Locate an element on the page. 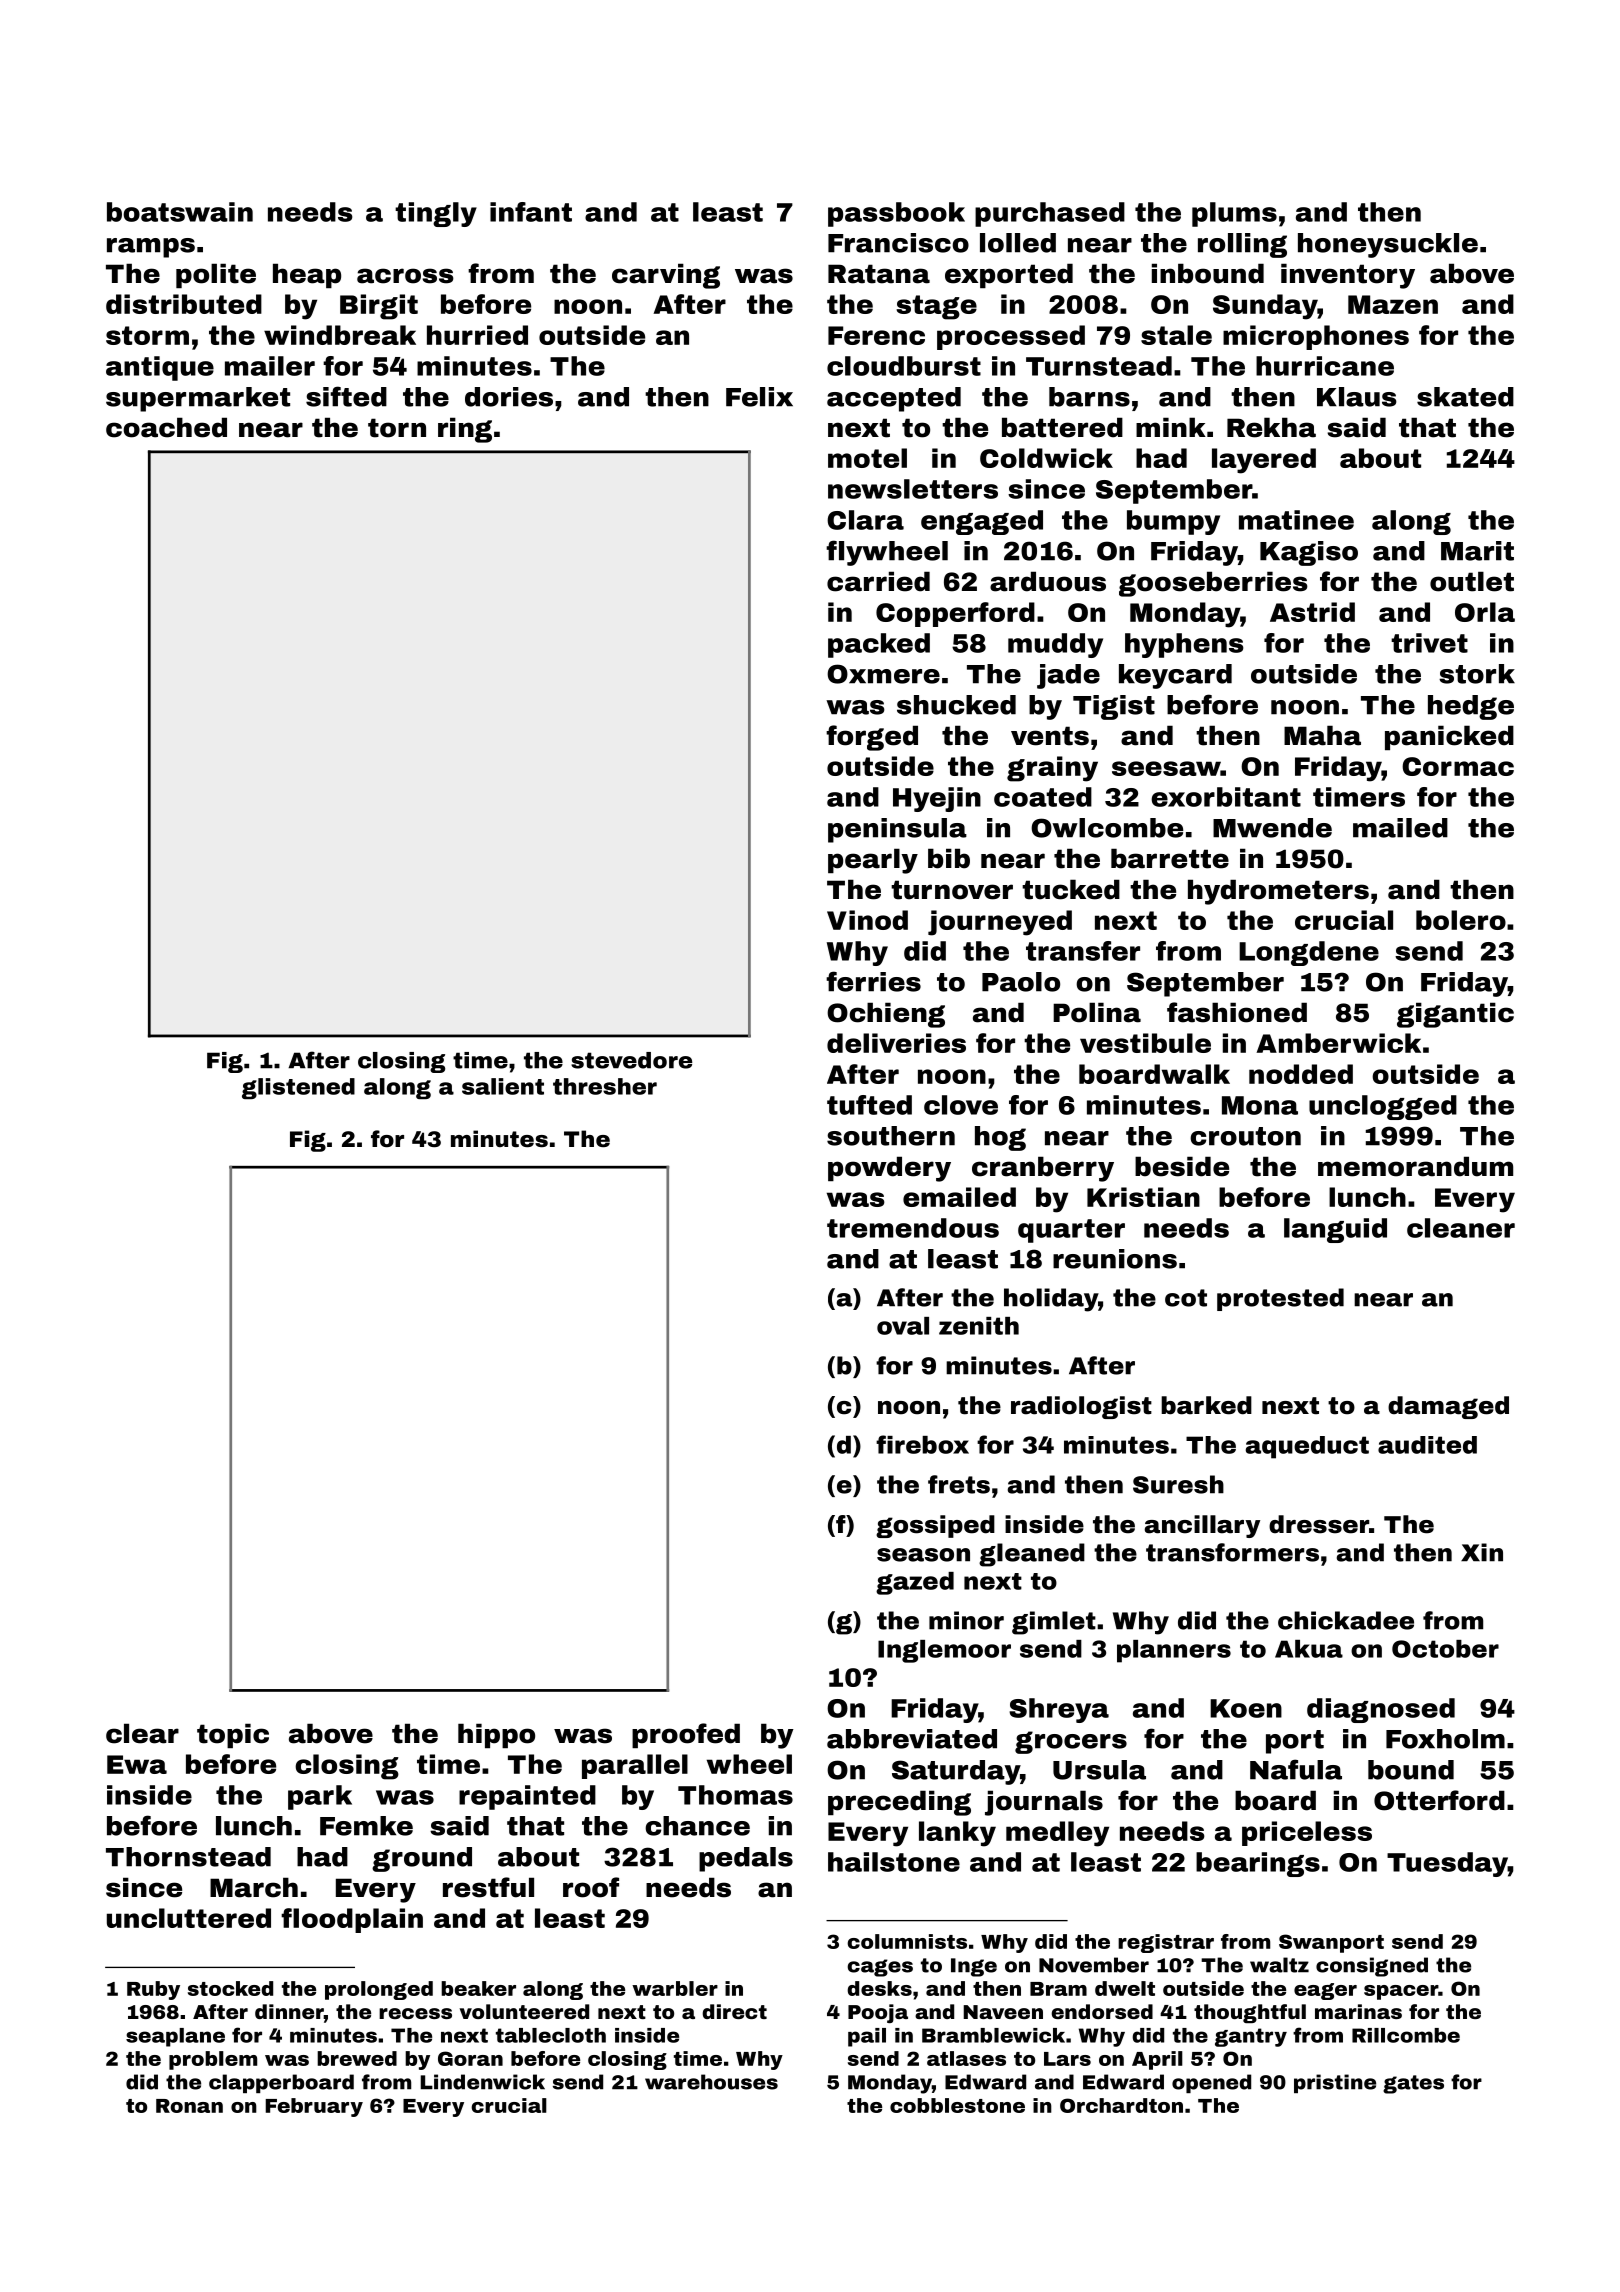 The width and height of the document is (1620, 2292). torn is located at coordinates (397, 428).
